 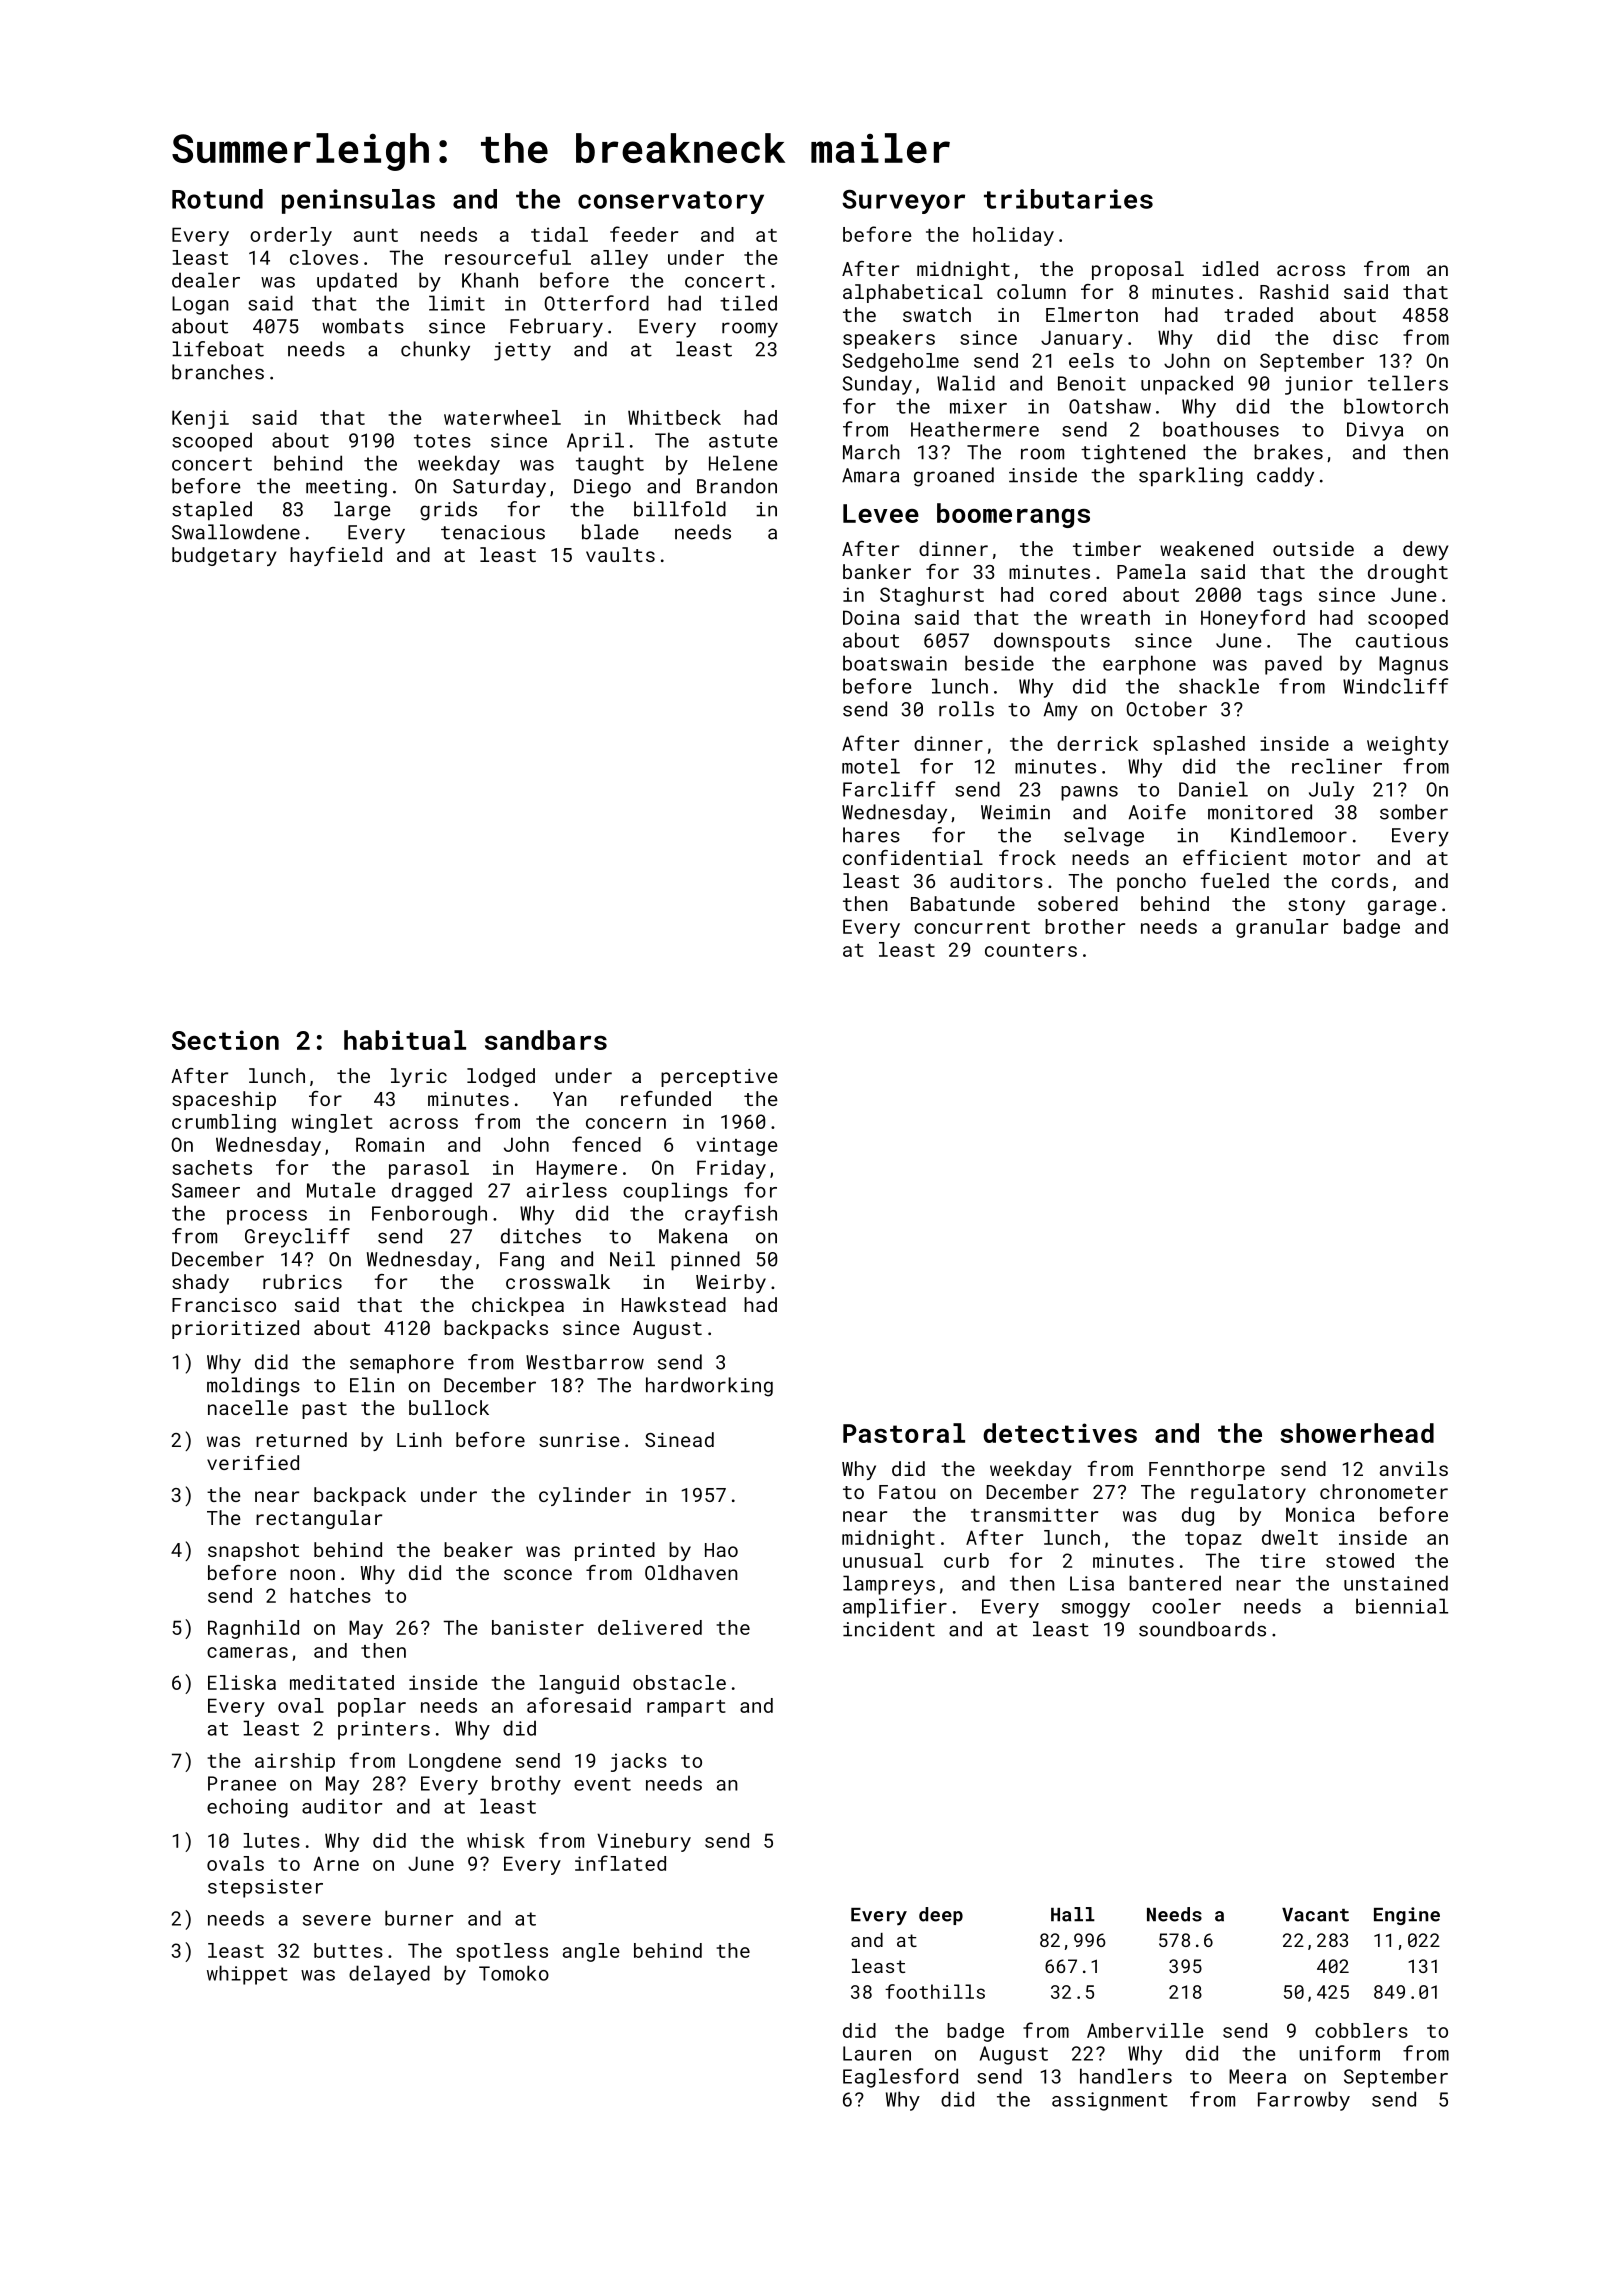 I want to click on detectives, so click(x=1060, y=1433).
